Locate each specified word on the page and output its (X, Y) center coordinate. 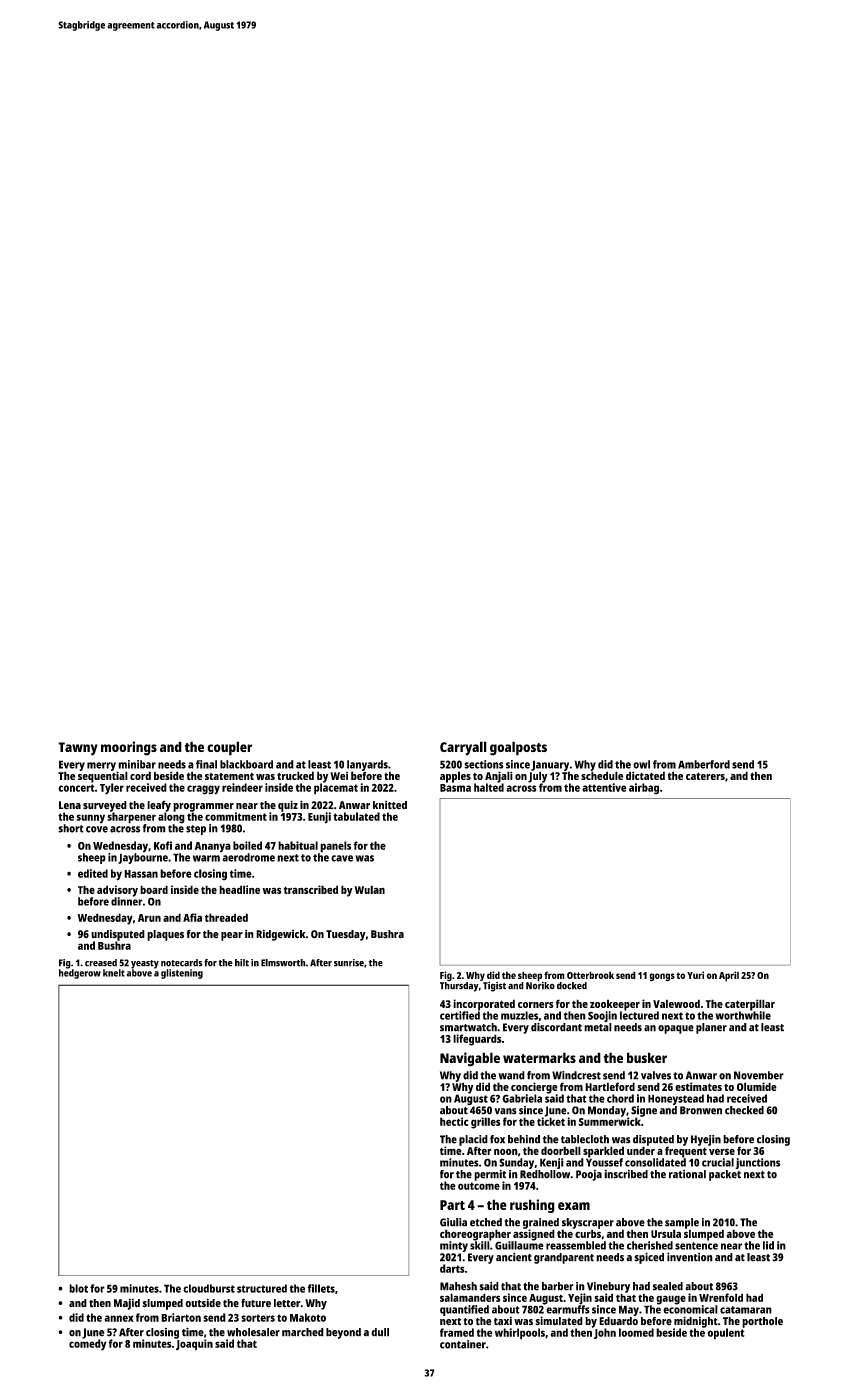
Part (452, 1205)
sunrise (349, 963)
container (463, 1344)
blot (78, 1288)
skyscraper (588, 1223)
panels (335, 847)
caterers (705, 776)
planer (711, 1028)
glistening (182, 974)
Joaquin (194, 1345)
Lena (70, 805)
